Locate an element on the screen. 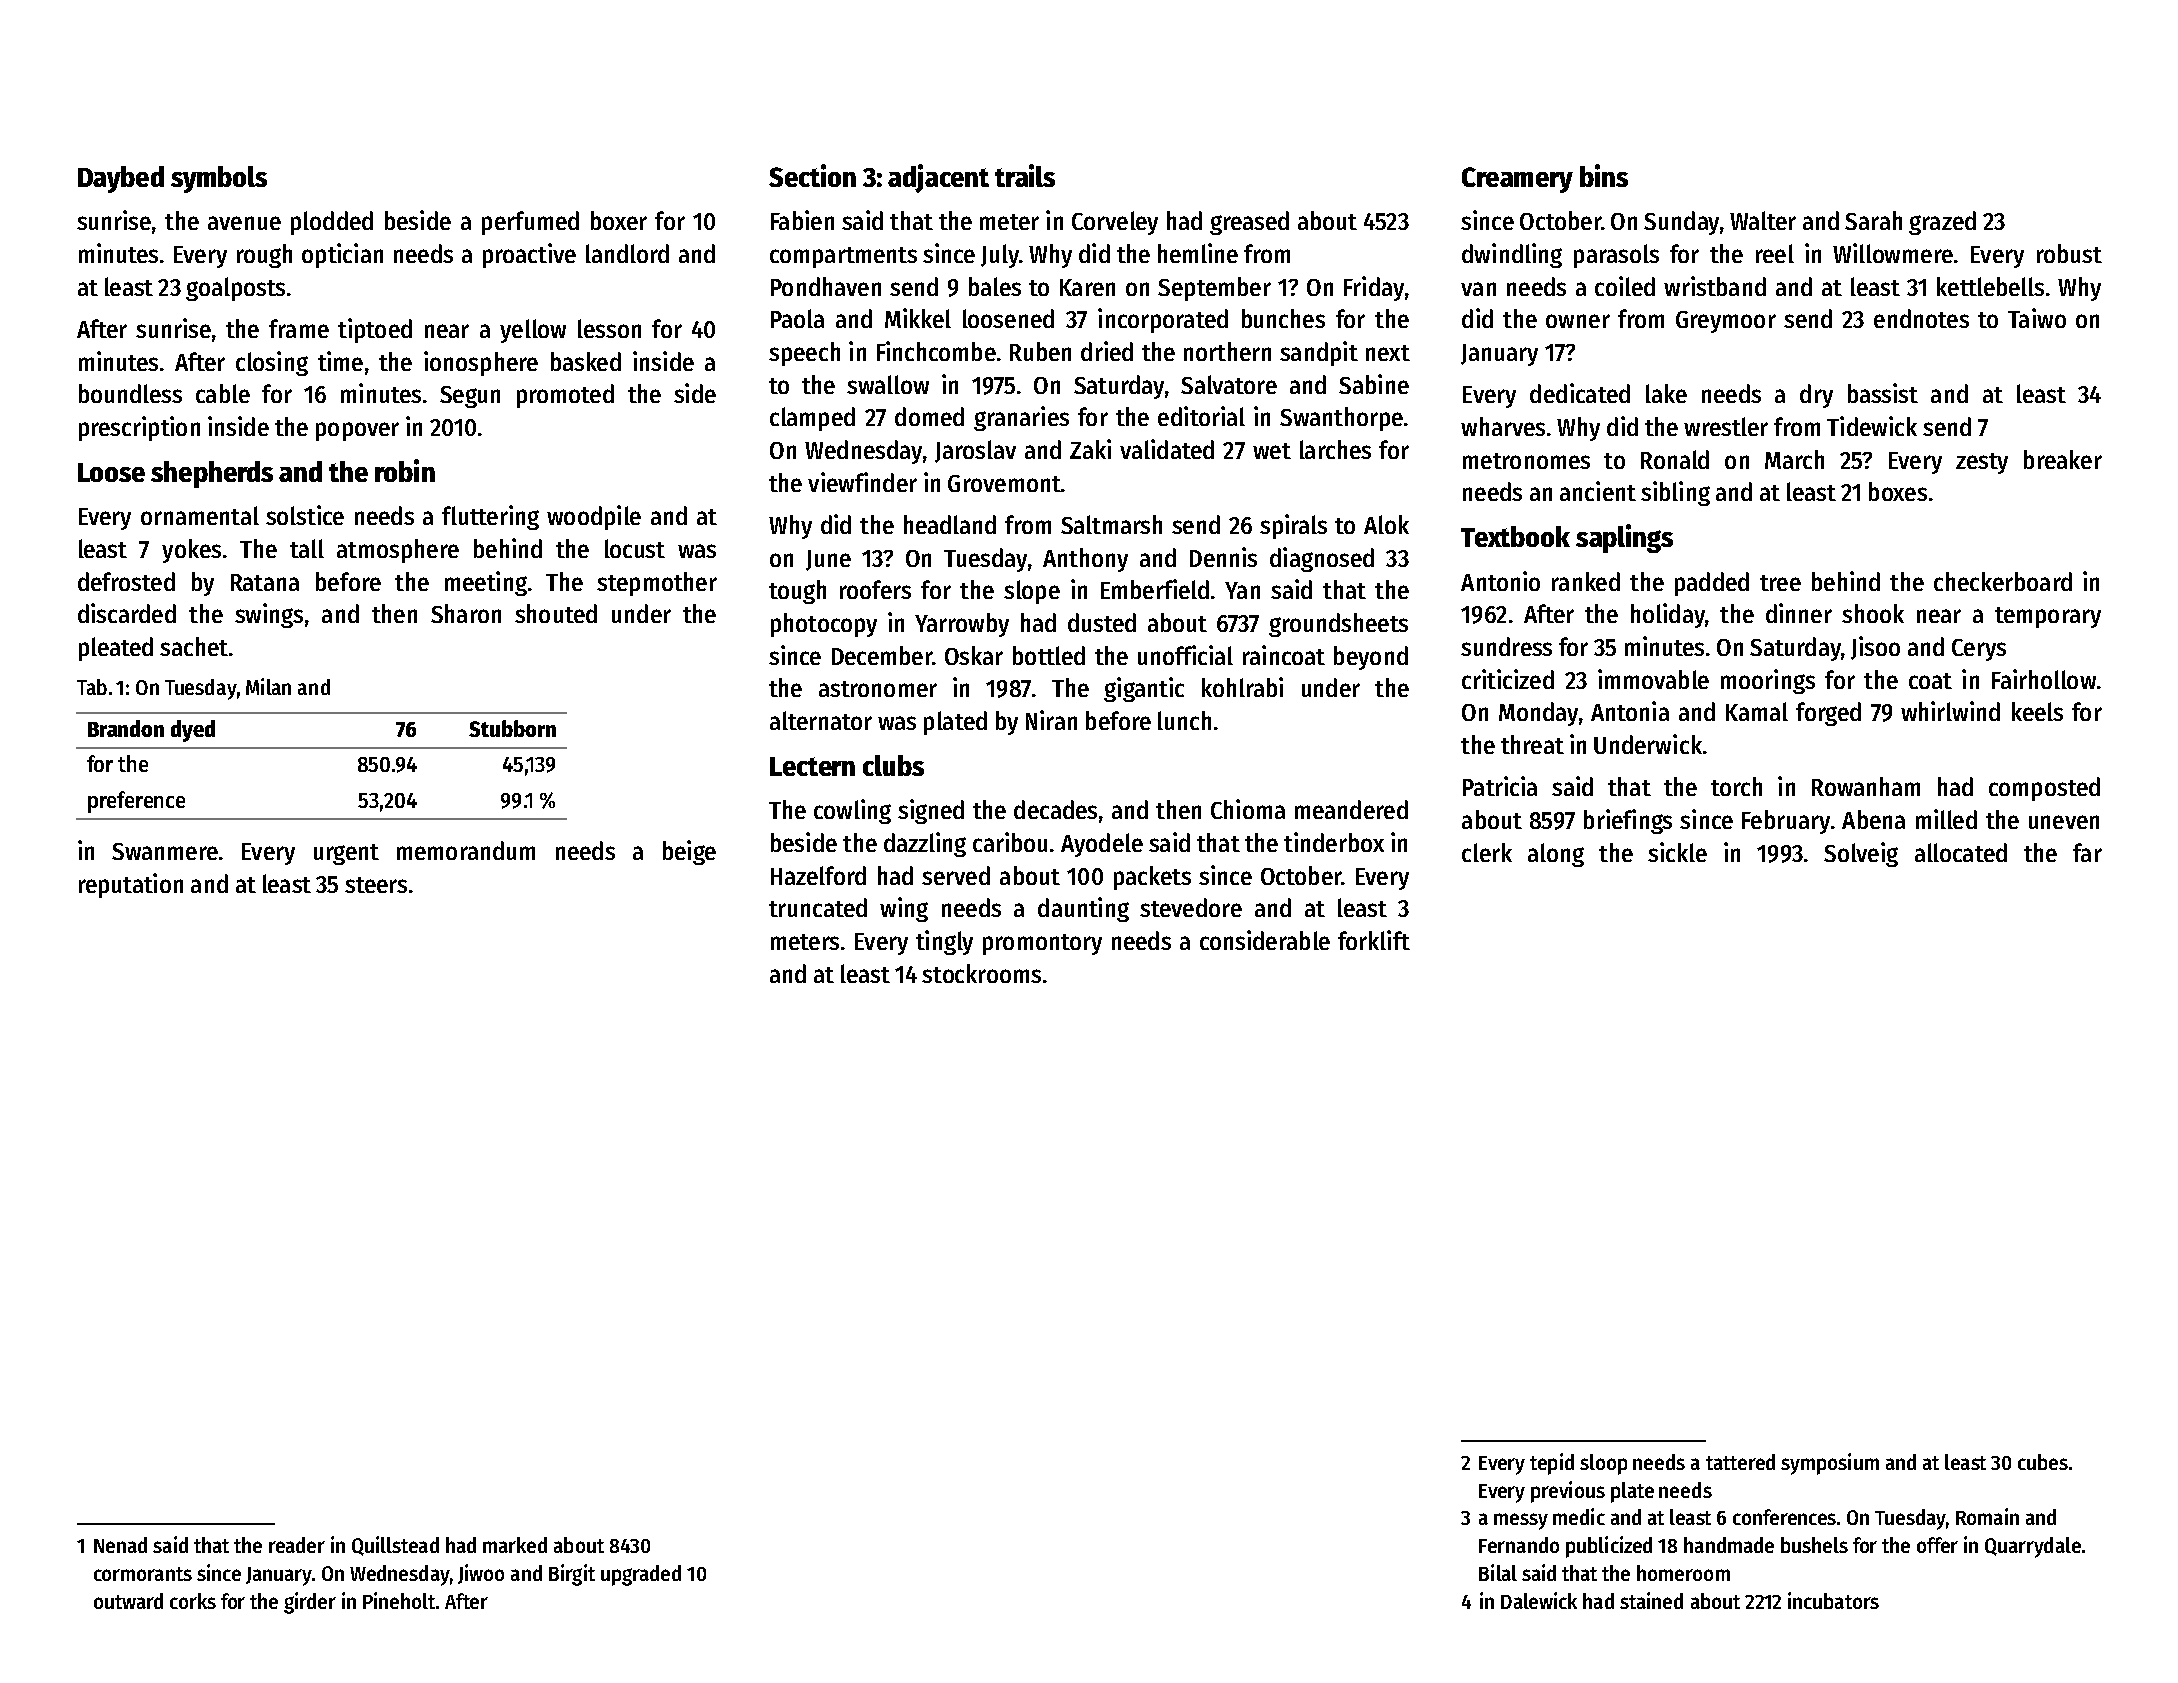 This screenshot has height=1683, width=2178. Quarrydale is located at coordinates (2033, 1547).
